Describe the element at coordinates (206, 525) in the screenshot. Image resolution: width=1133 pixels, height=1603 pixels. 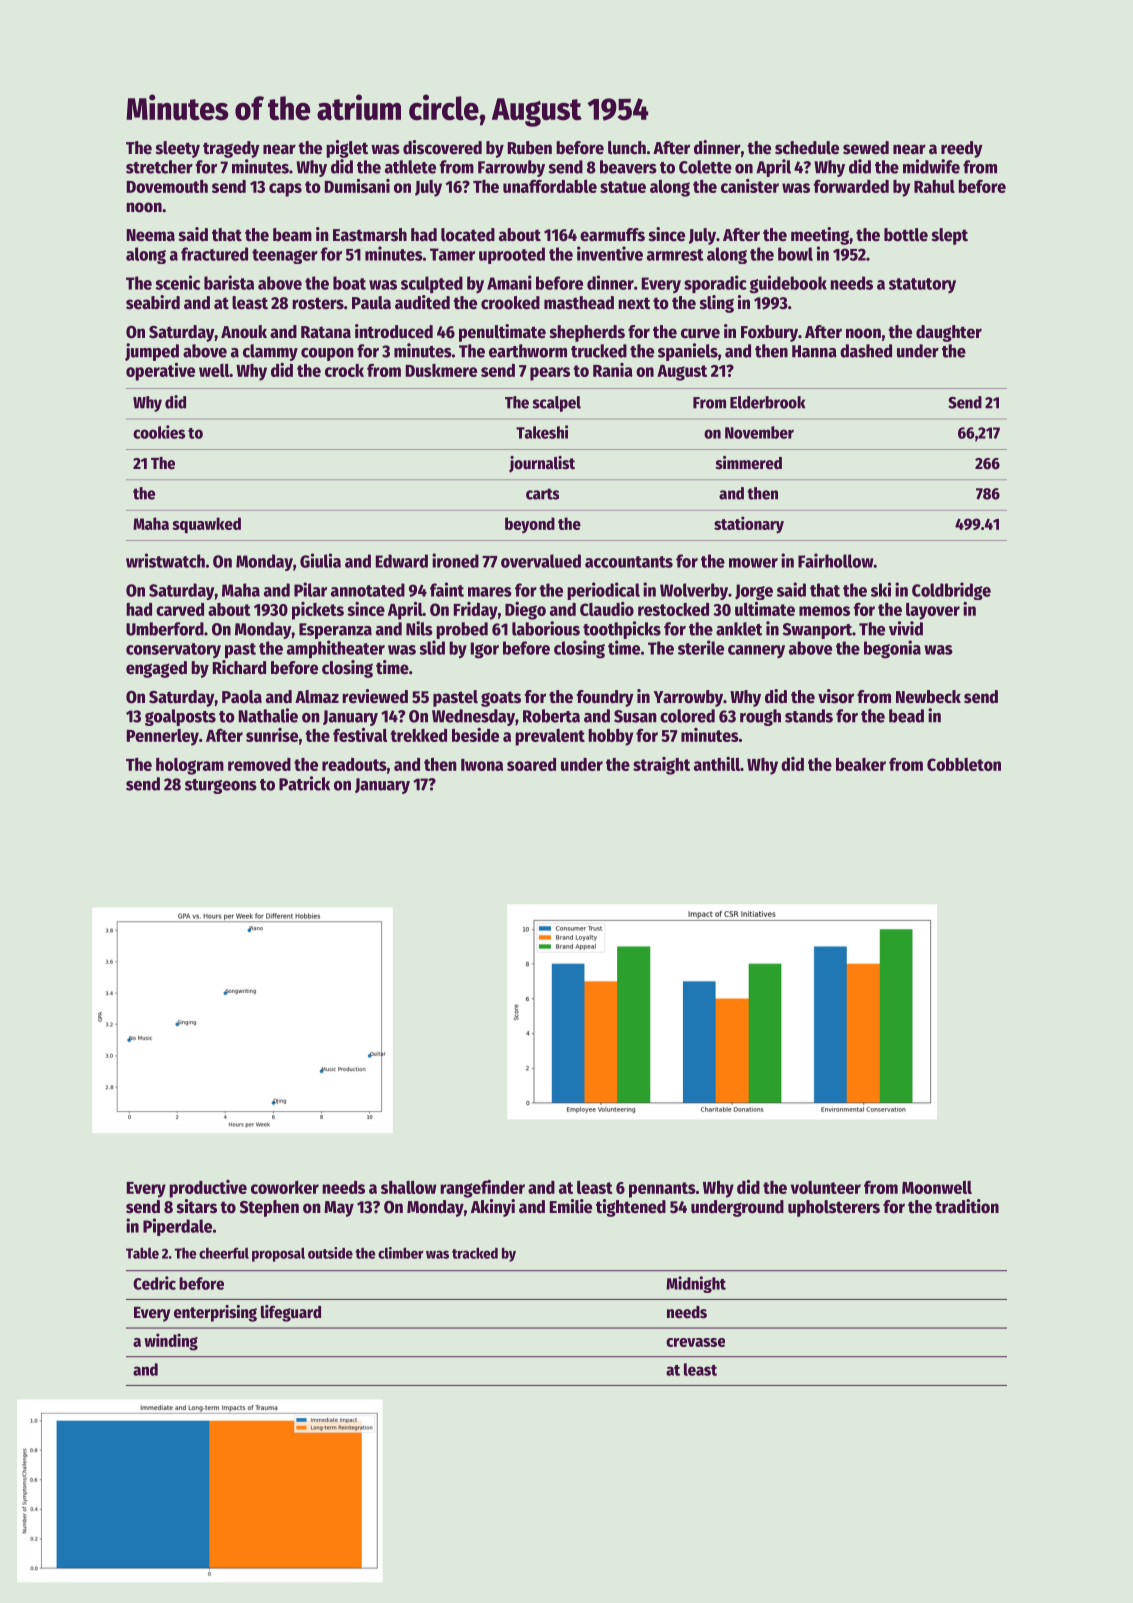
I see `squawked` at that location.
